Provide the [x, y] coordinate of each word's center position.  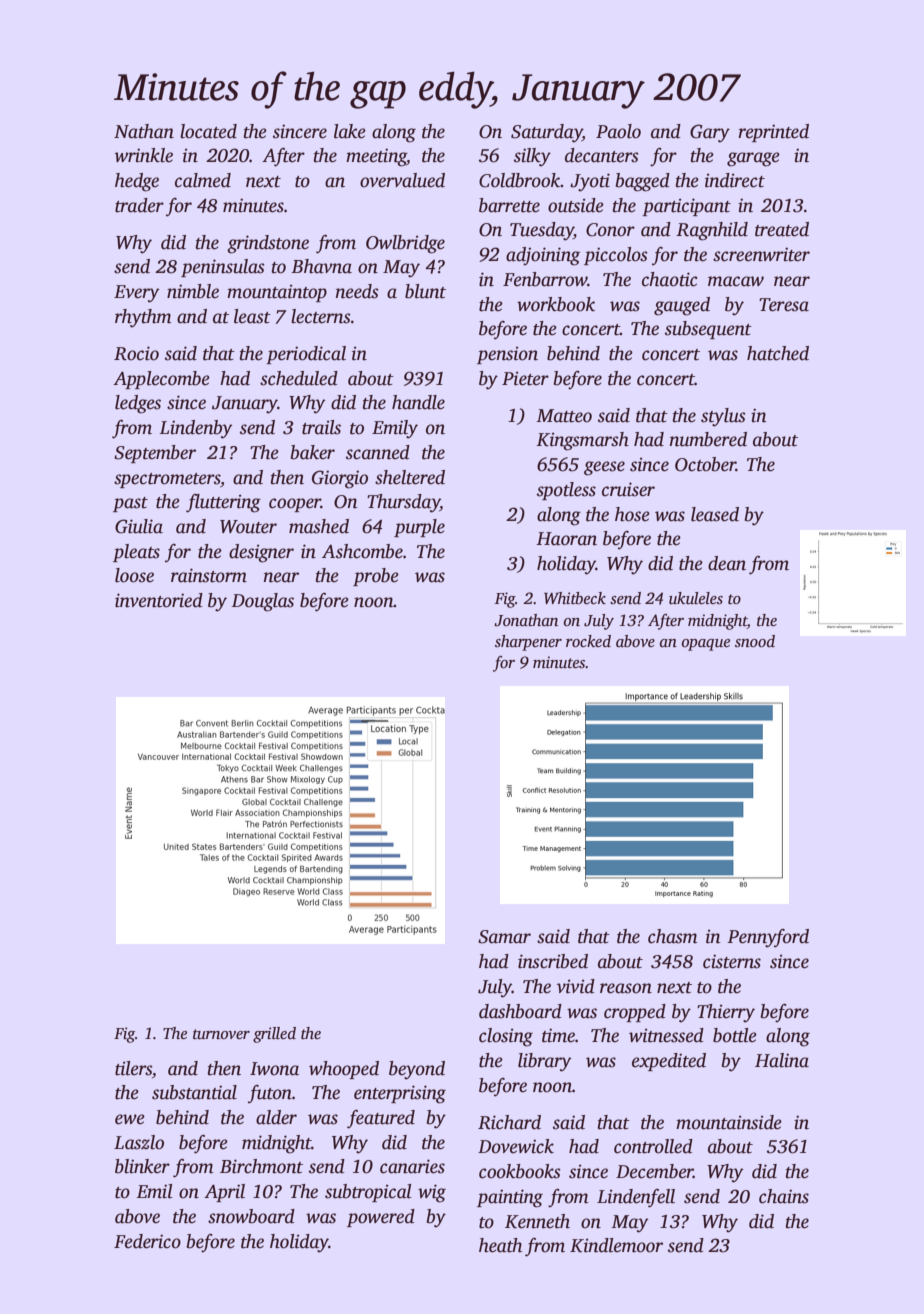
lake [350, 131]
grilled [274, 1035]
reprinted [773, 133]
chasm [673, 936]
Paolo [618, 131]
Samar [504, 937]
